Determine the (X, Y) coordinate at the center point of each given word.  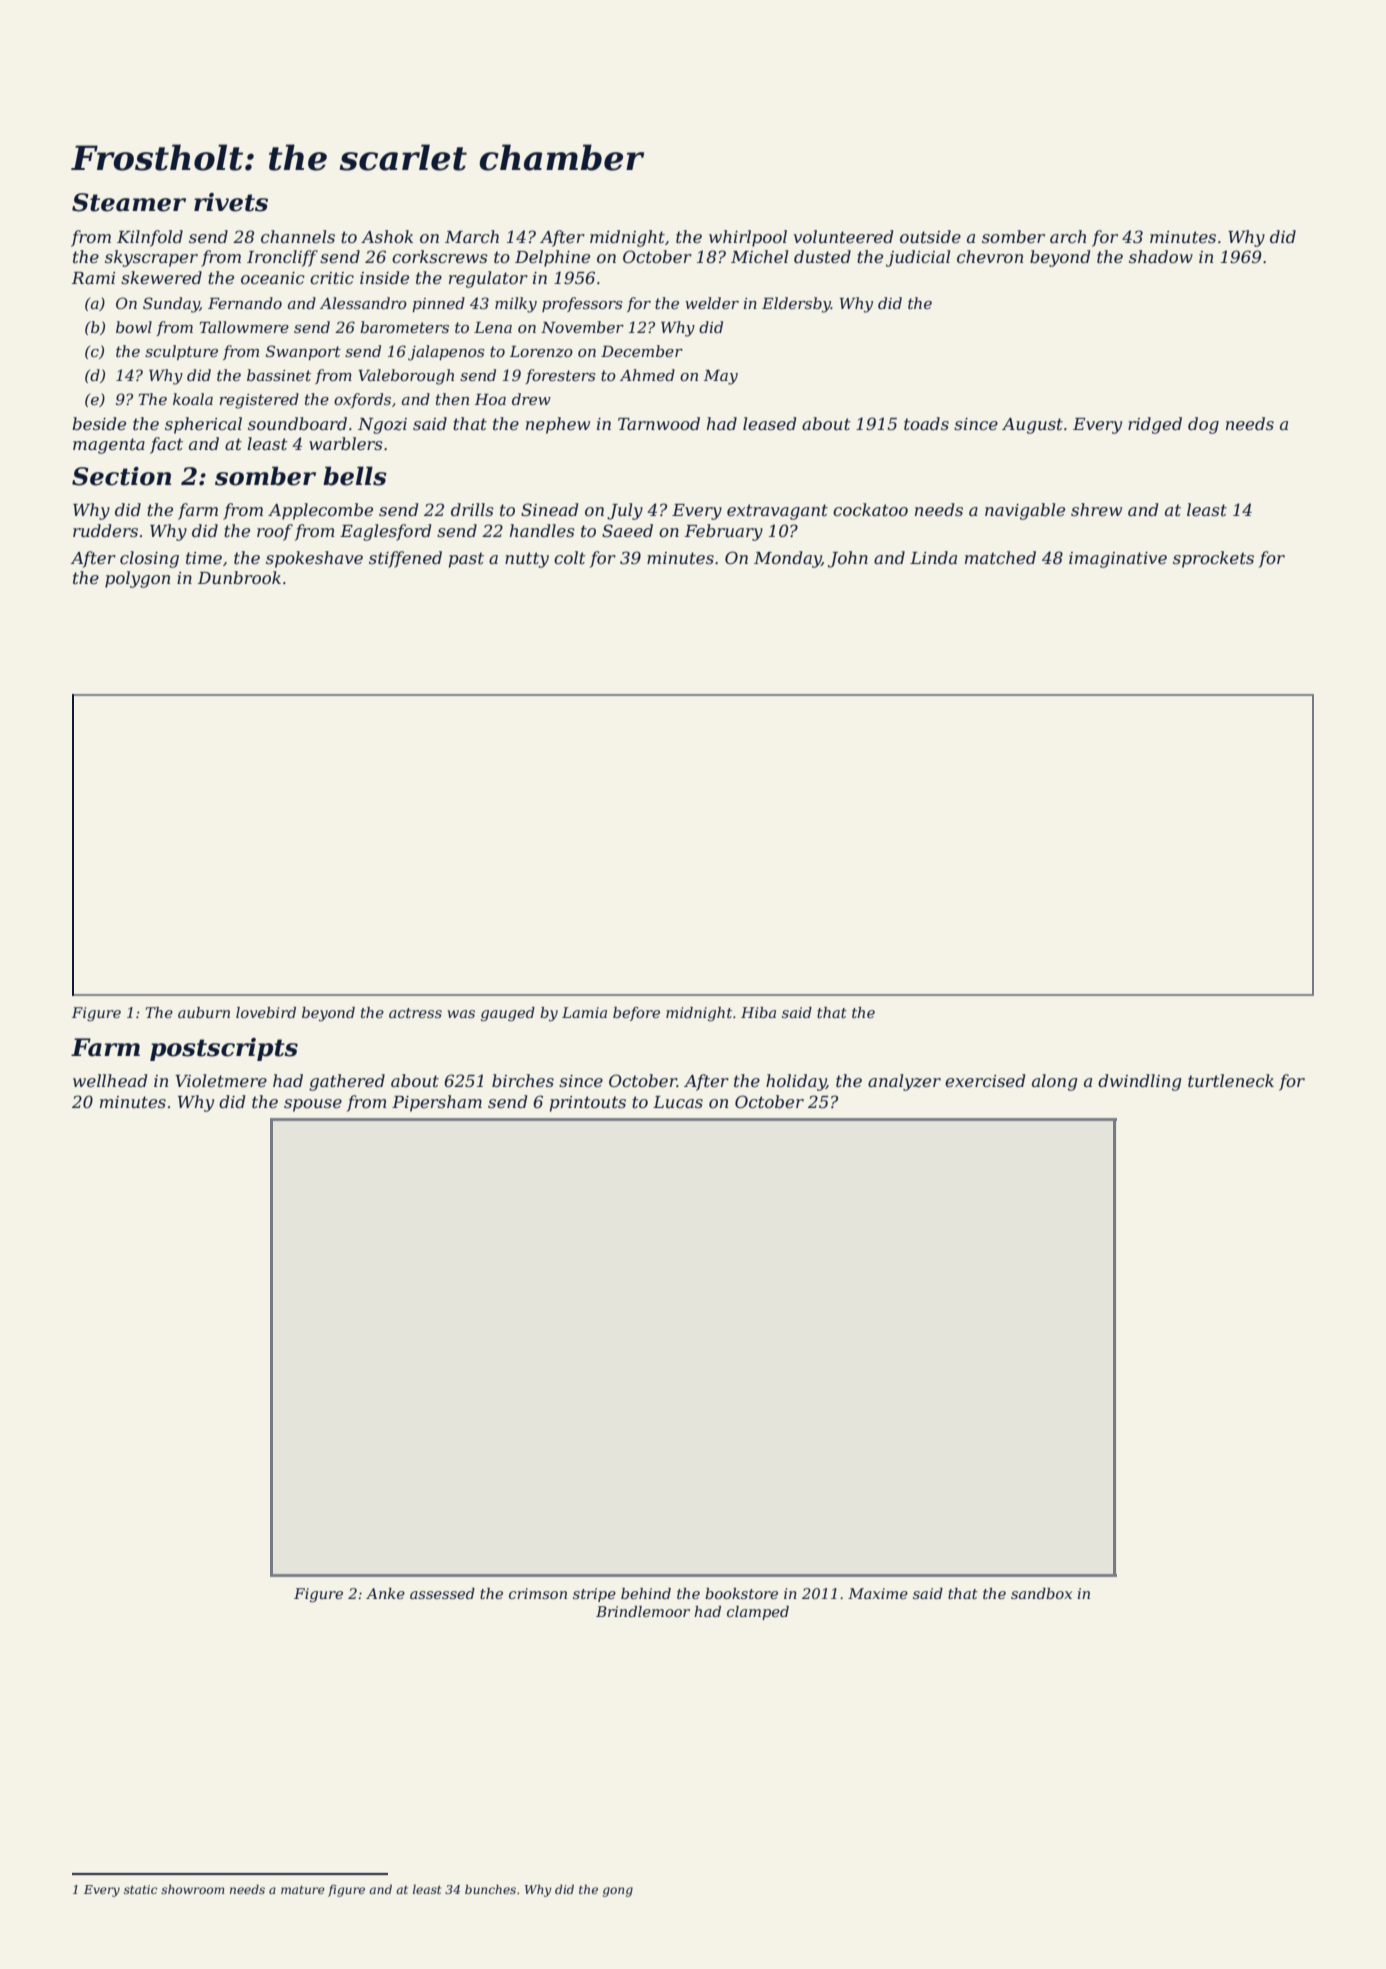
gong (618, 1892)
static (141, 1889)
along (1054, 1082)
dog (1203, 425)
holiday (796, 1082)
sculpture (181, 352)
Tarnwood (659, 423)
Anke (385, 1593)
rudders (105, 530)
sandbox (1041, 1593)
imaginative (1118, 560)
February (724, 532)
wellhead (110, 1080)
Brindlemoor (643, 1611)
